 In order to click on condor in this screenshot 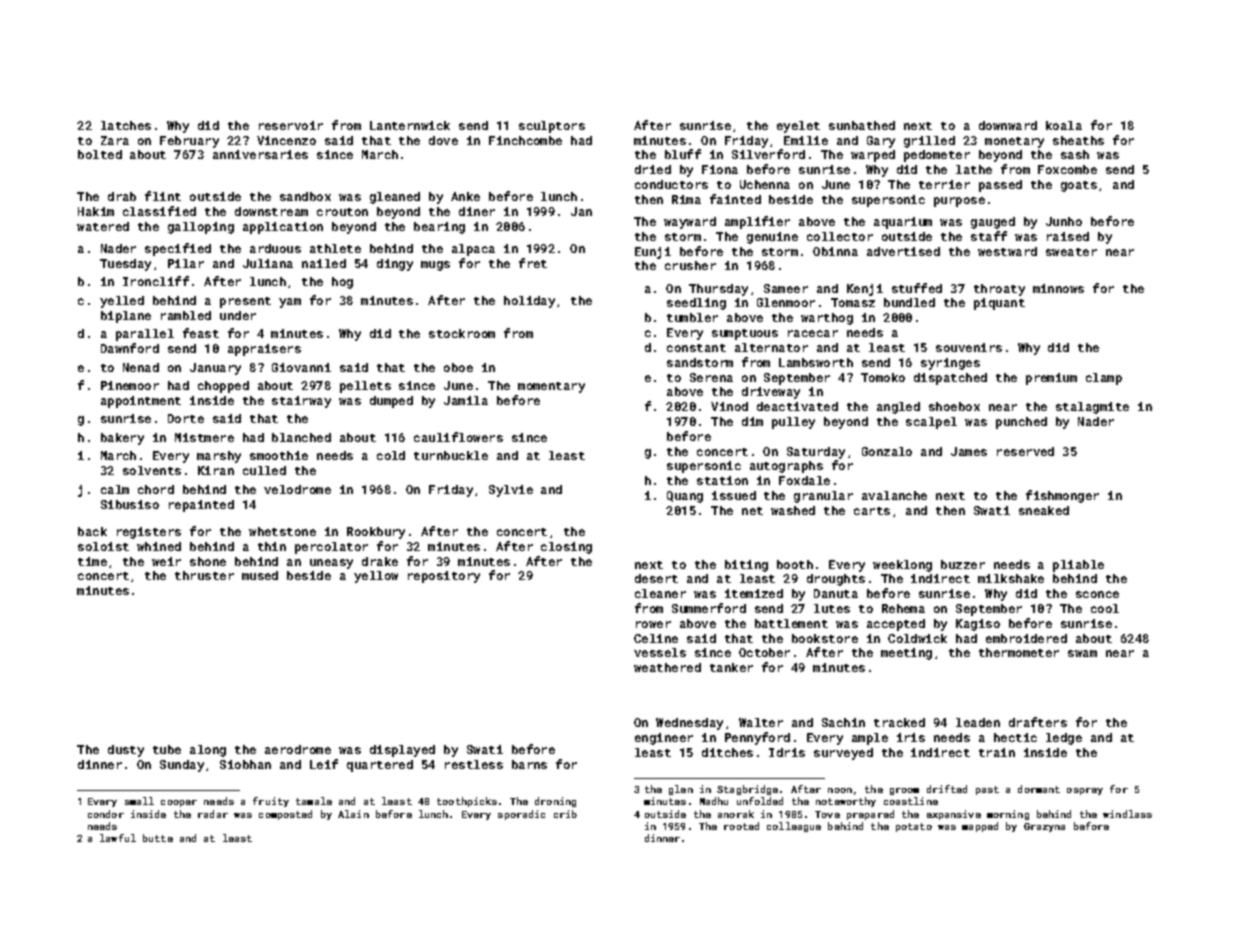, I will do `click(106, 814)`.
